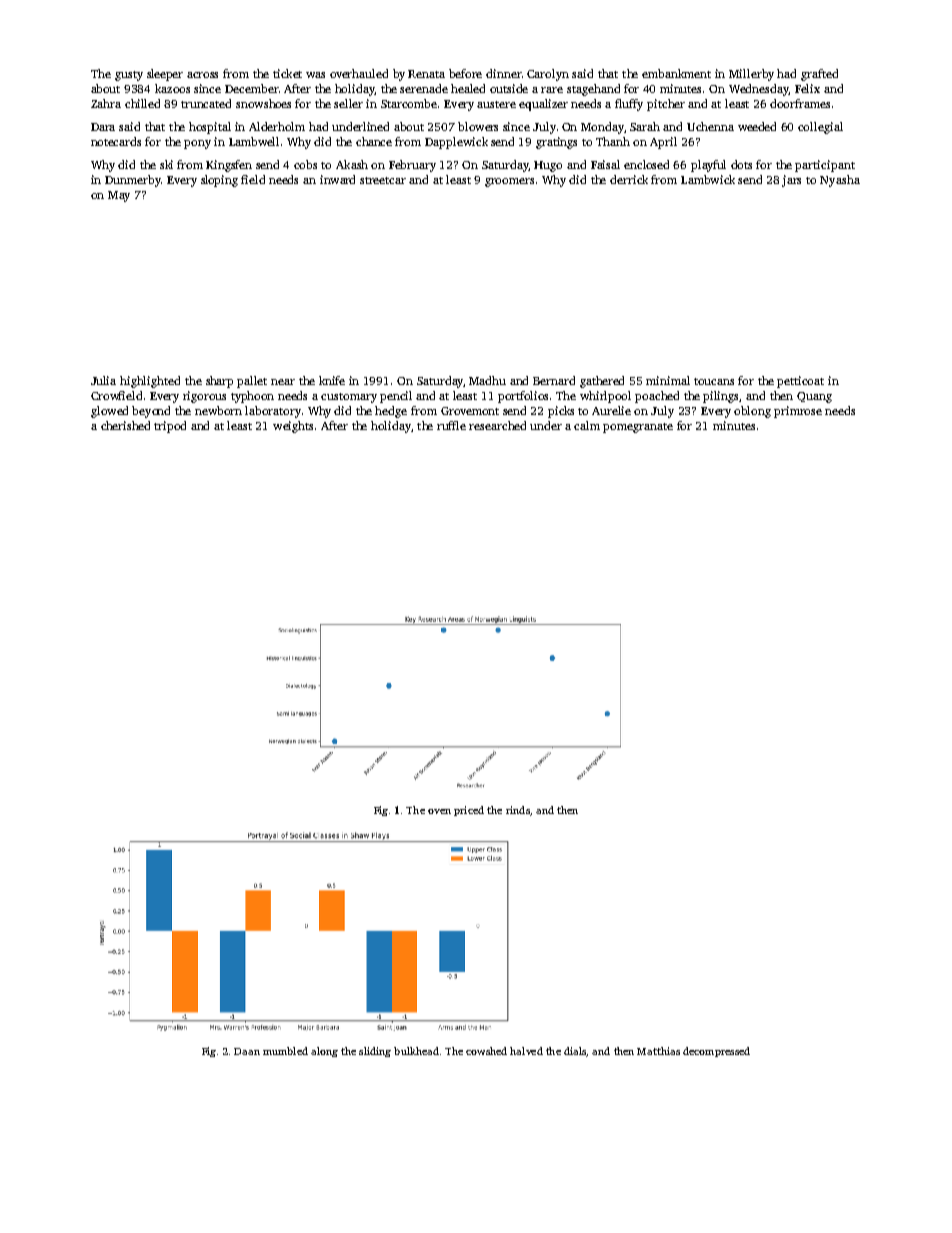  Describe the element at coordinates (752, 412) in the screenshot. I see `oblong` at that location.
